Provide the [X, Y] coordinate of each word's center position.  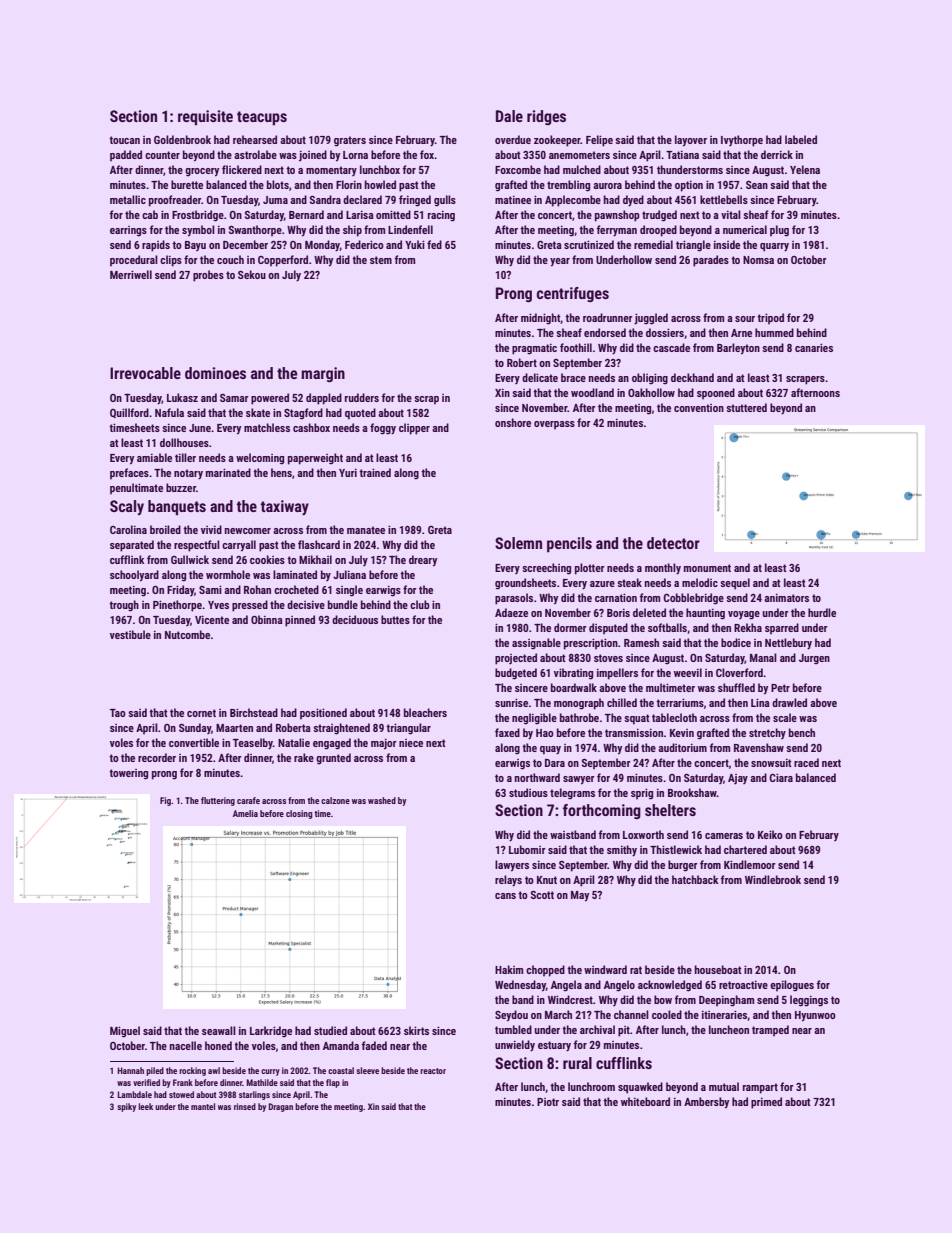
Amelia [245, 813]
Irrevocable [145, 373]
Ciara [781, 777]
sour [745, 319]
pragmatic [534, 349]
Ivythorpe [742, 141]
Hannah [130, 1070]
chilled [622, 702]
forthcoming [602, 811]
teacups [262, 118]
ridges [546, 117]
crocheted [296, 589]
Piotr [548, 1102]
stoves [608, 658]
